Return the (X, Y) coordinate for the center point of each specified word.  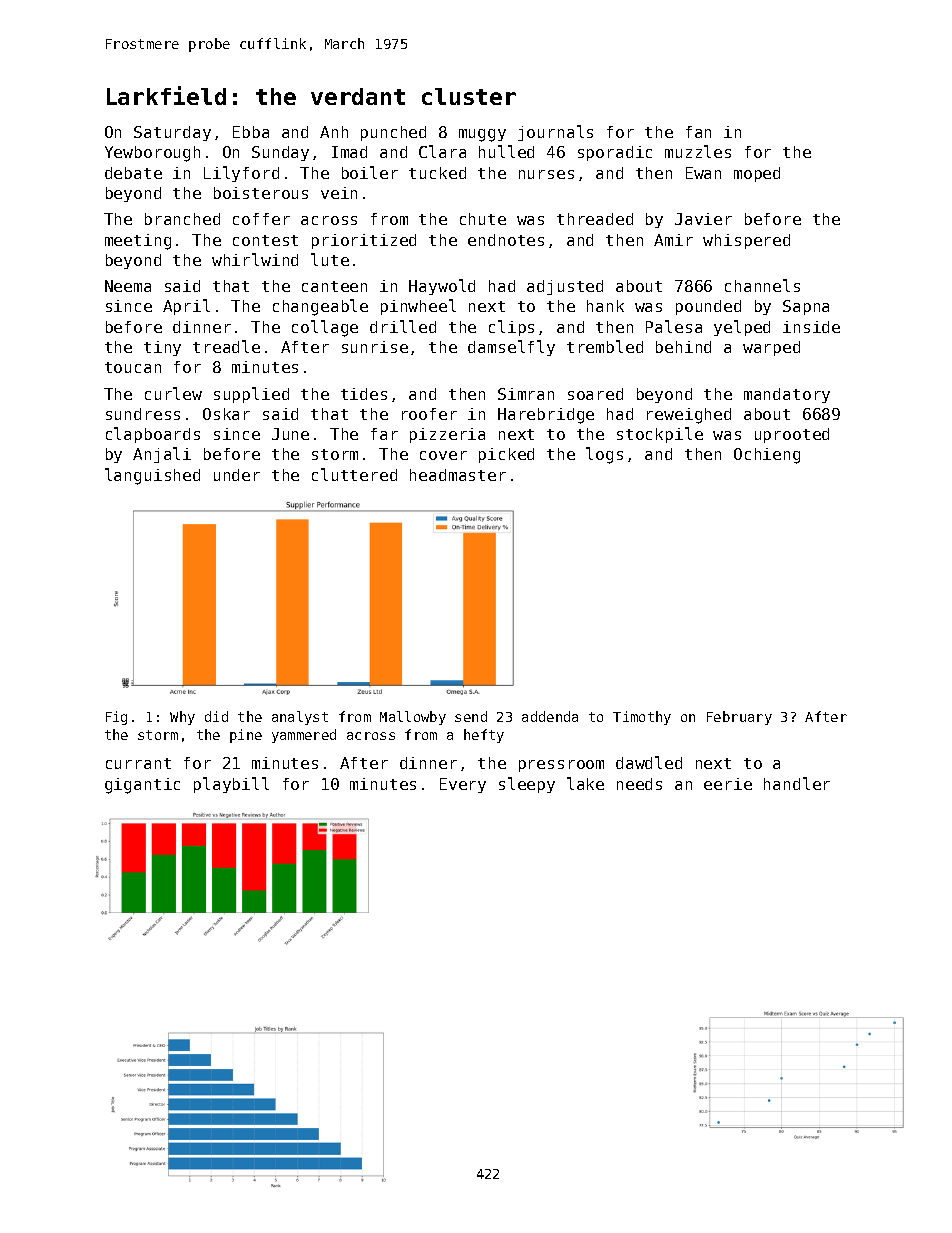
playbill (231, 785)
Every (463, 785)
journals (555, 133)
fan (698, 132)
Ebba (251, 132)
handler (797, 783)
